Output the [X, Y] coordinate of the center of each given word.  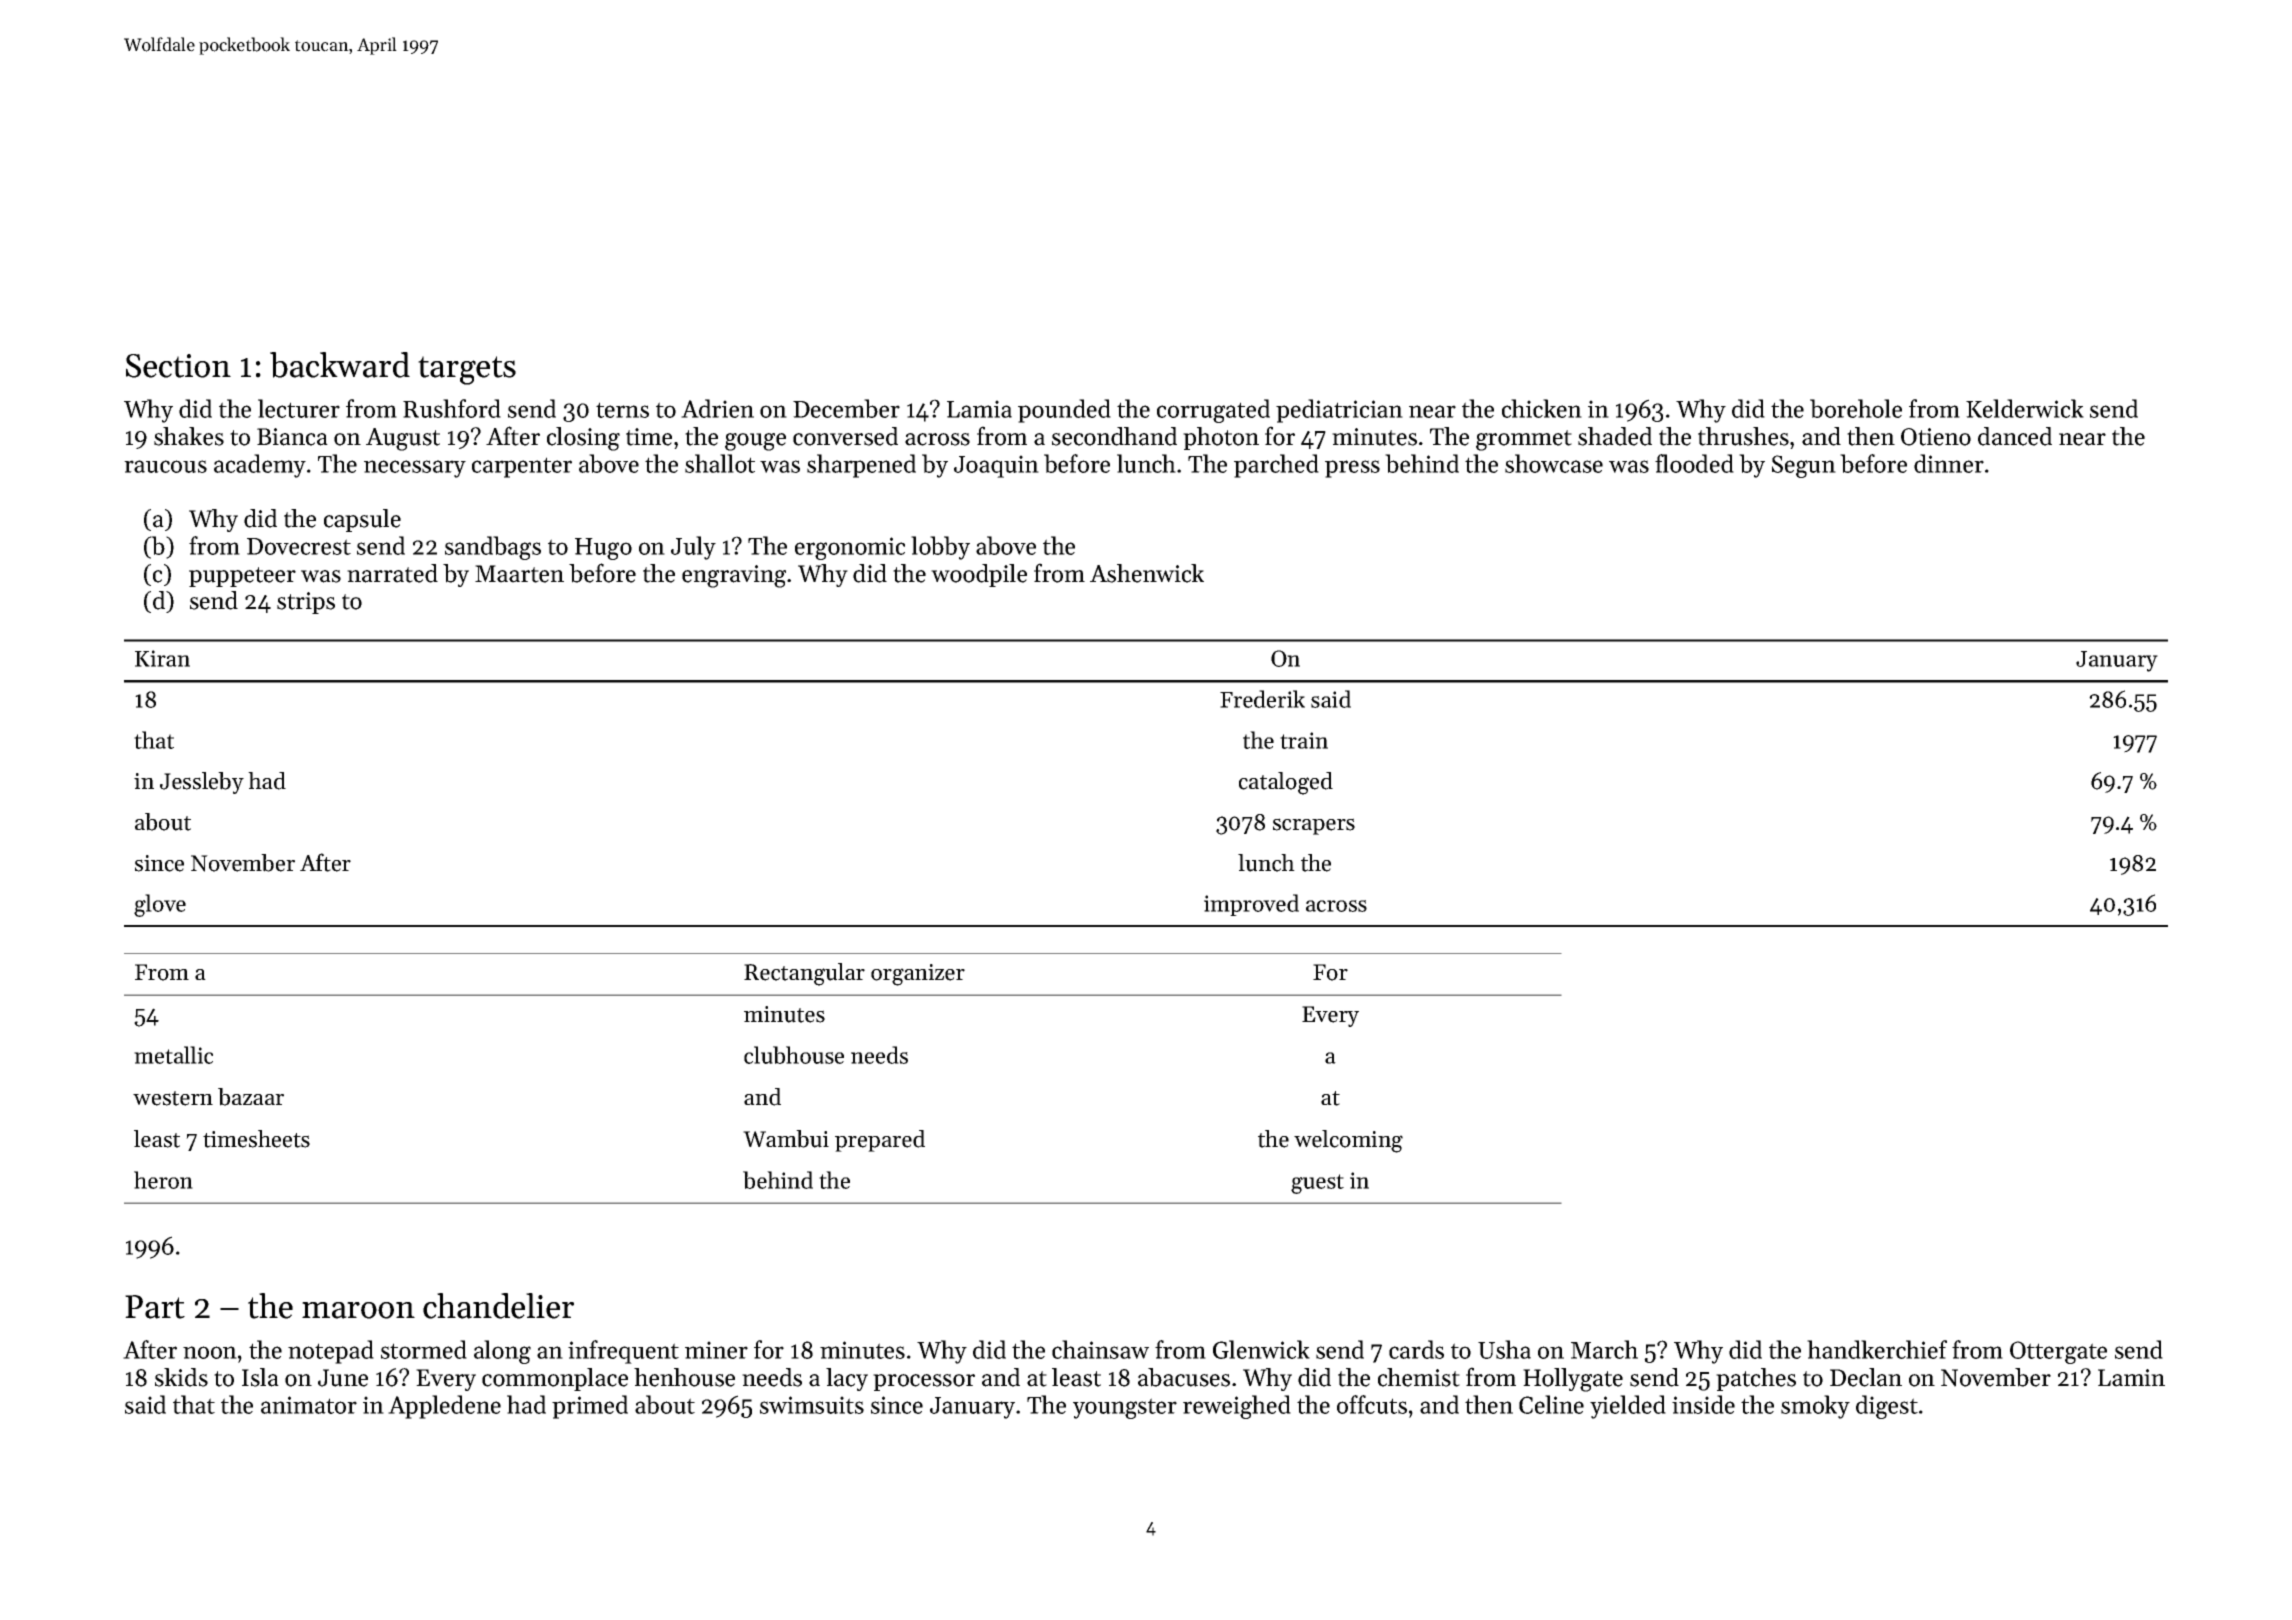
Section [178, 366]
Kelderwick [2025, 408]
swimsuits [812, 1405]
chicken [1542, 408]
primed [590, 1407]
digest [1887, 1407]
